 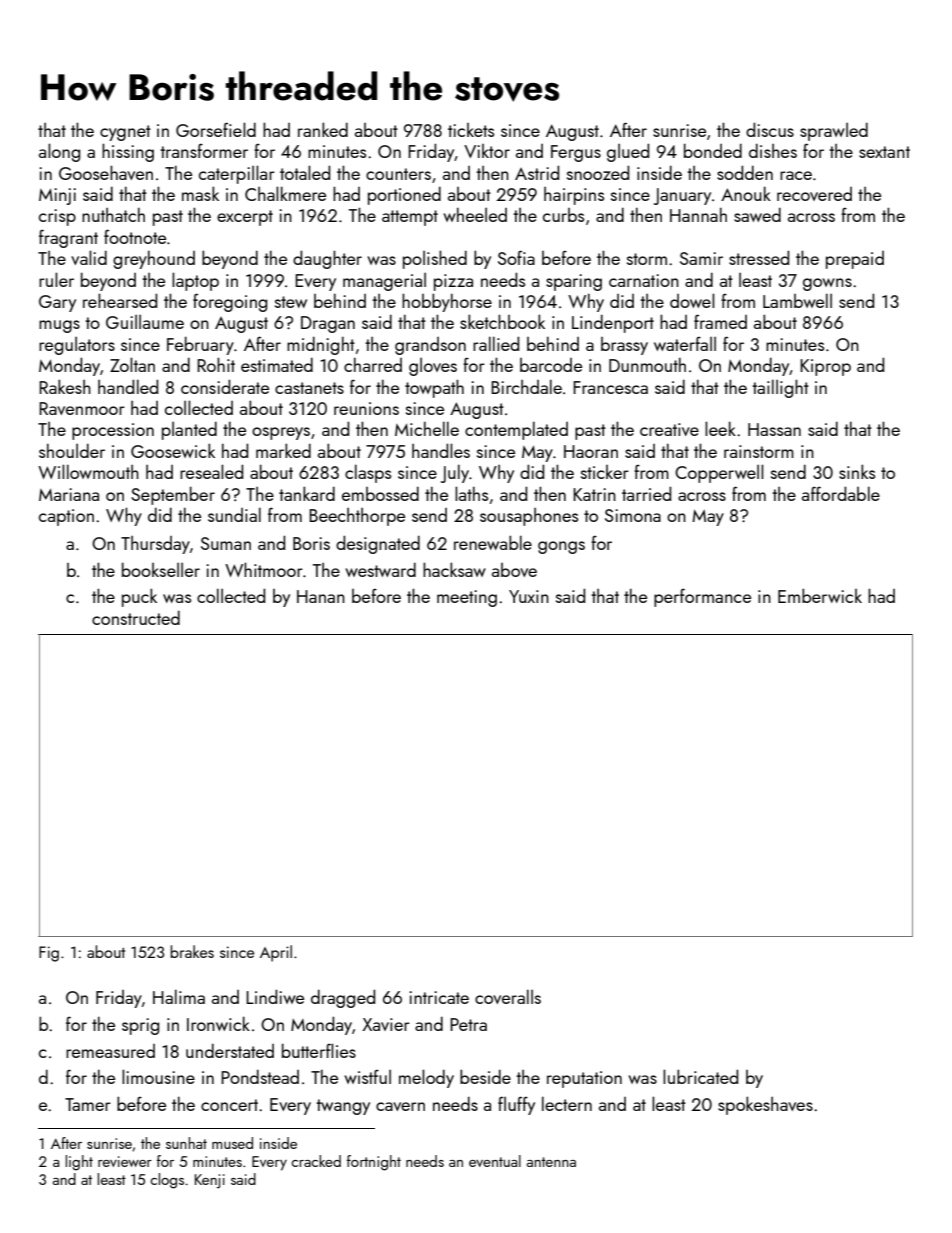 I want to click on limousine, so click(x=158, y=1076).
